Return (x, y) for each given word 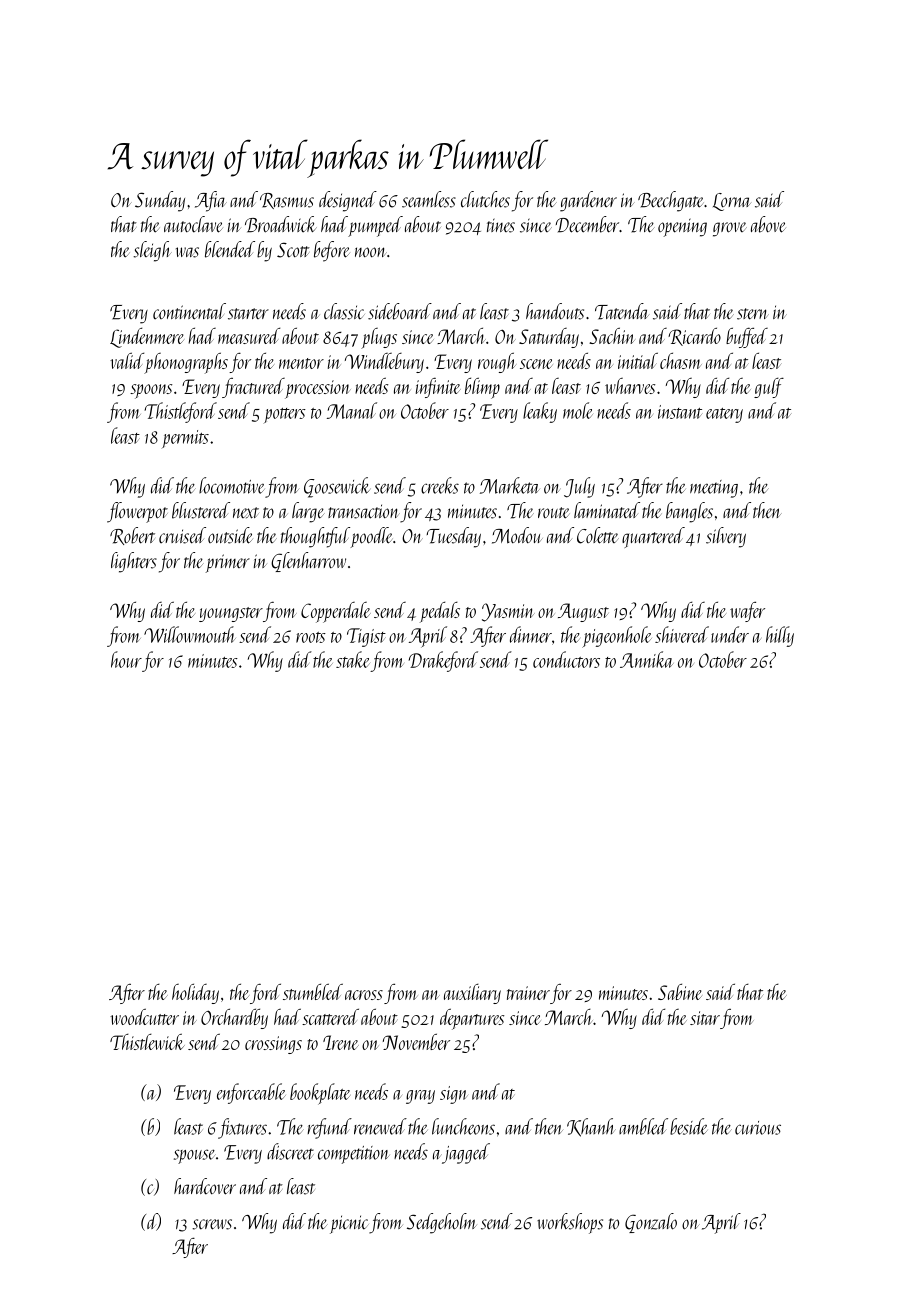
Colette (598, 535)
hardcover (205, 1186)
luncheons (463, 1126)
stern (753, 314)
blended (230, 249)
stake (353, 659)
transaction (364, 511)
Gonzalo (651, 1223)
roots (311, 637)
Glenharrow (308, 562)
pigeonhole (617, 637)
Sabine (680, 992)
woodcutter (144, 1017)
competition (354, 1155)
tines (501, 225)
